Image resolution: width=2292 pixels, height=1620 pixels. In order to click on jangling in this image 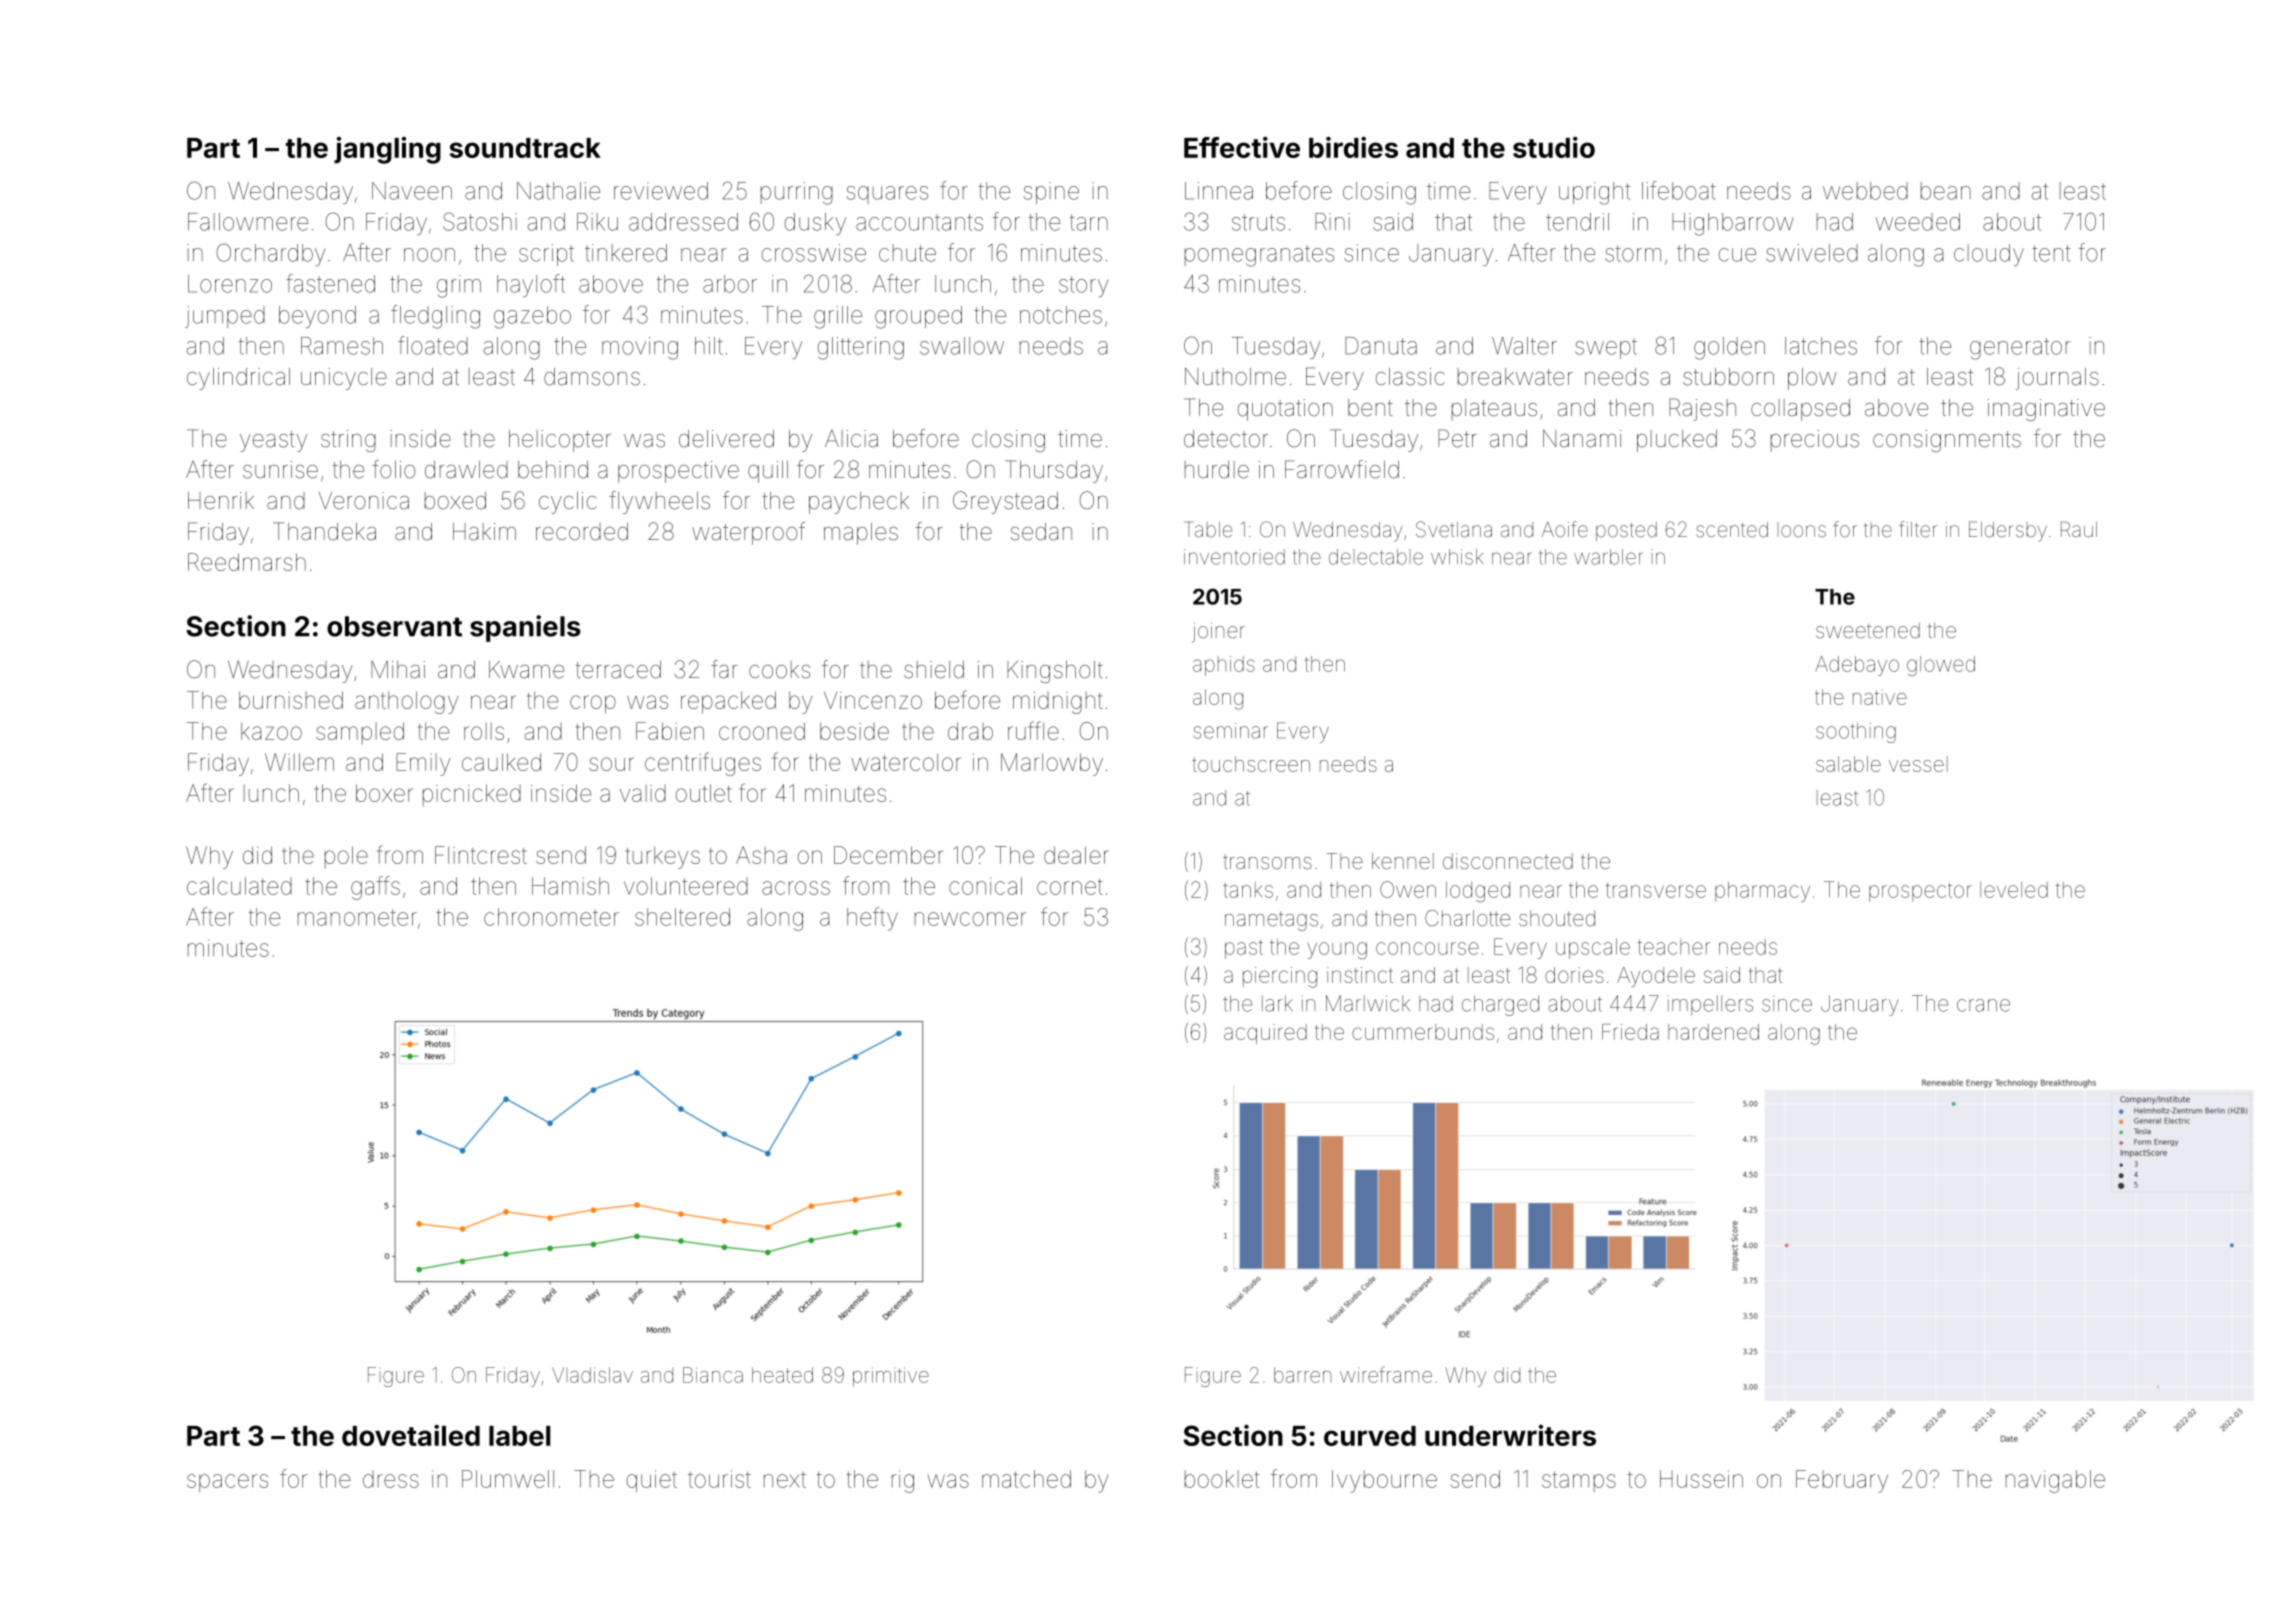, I will do `click(387, 150)`.
